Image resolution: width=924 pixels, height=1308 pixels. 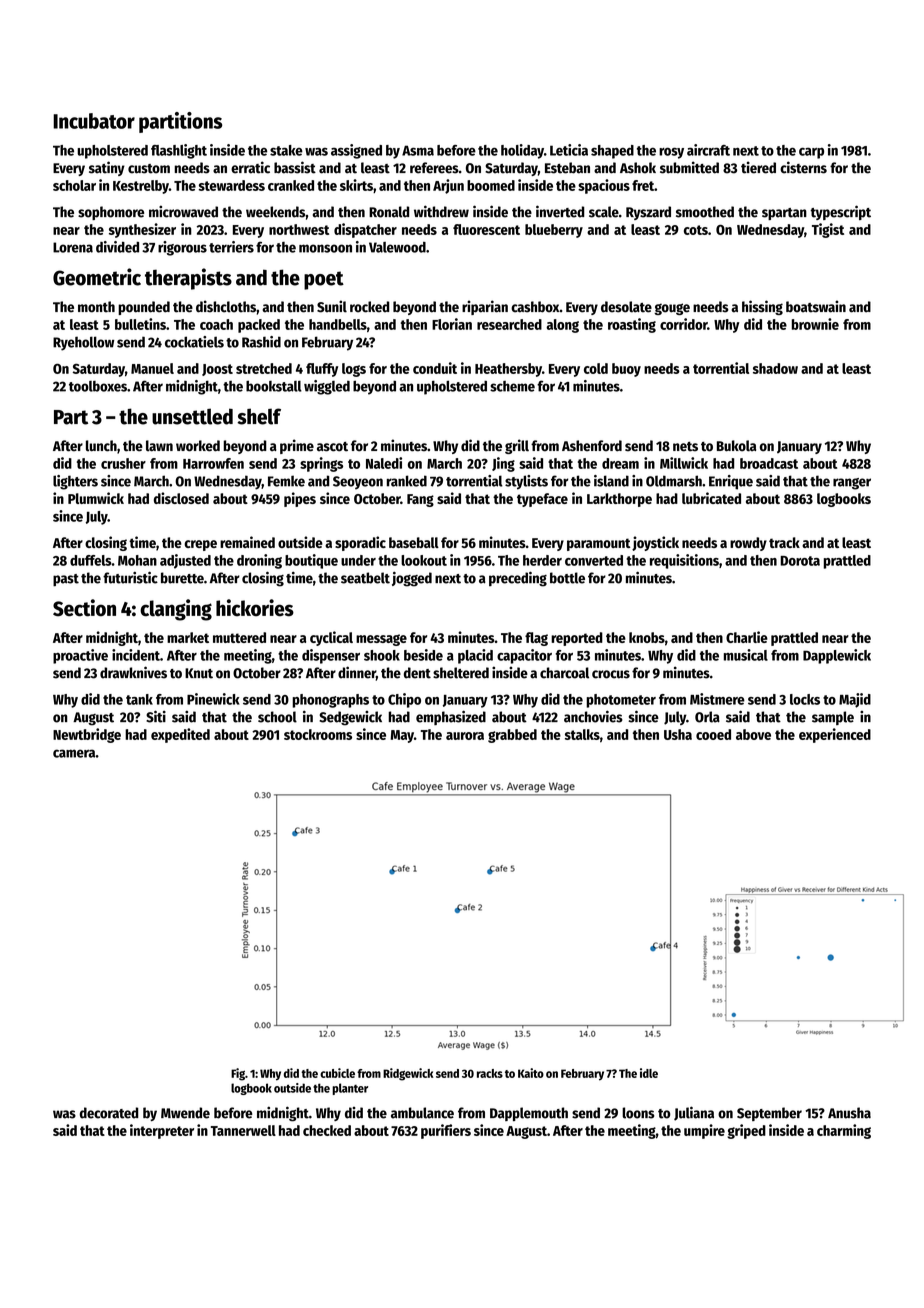 I want to click on assigned, so click(x=356, y=151).
